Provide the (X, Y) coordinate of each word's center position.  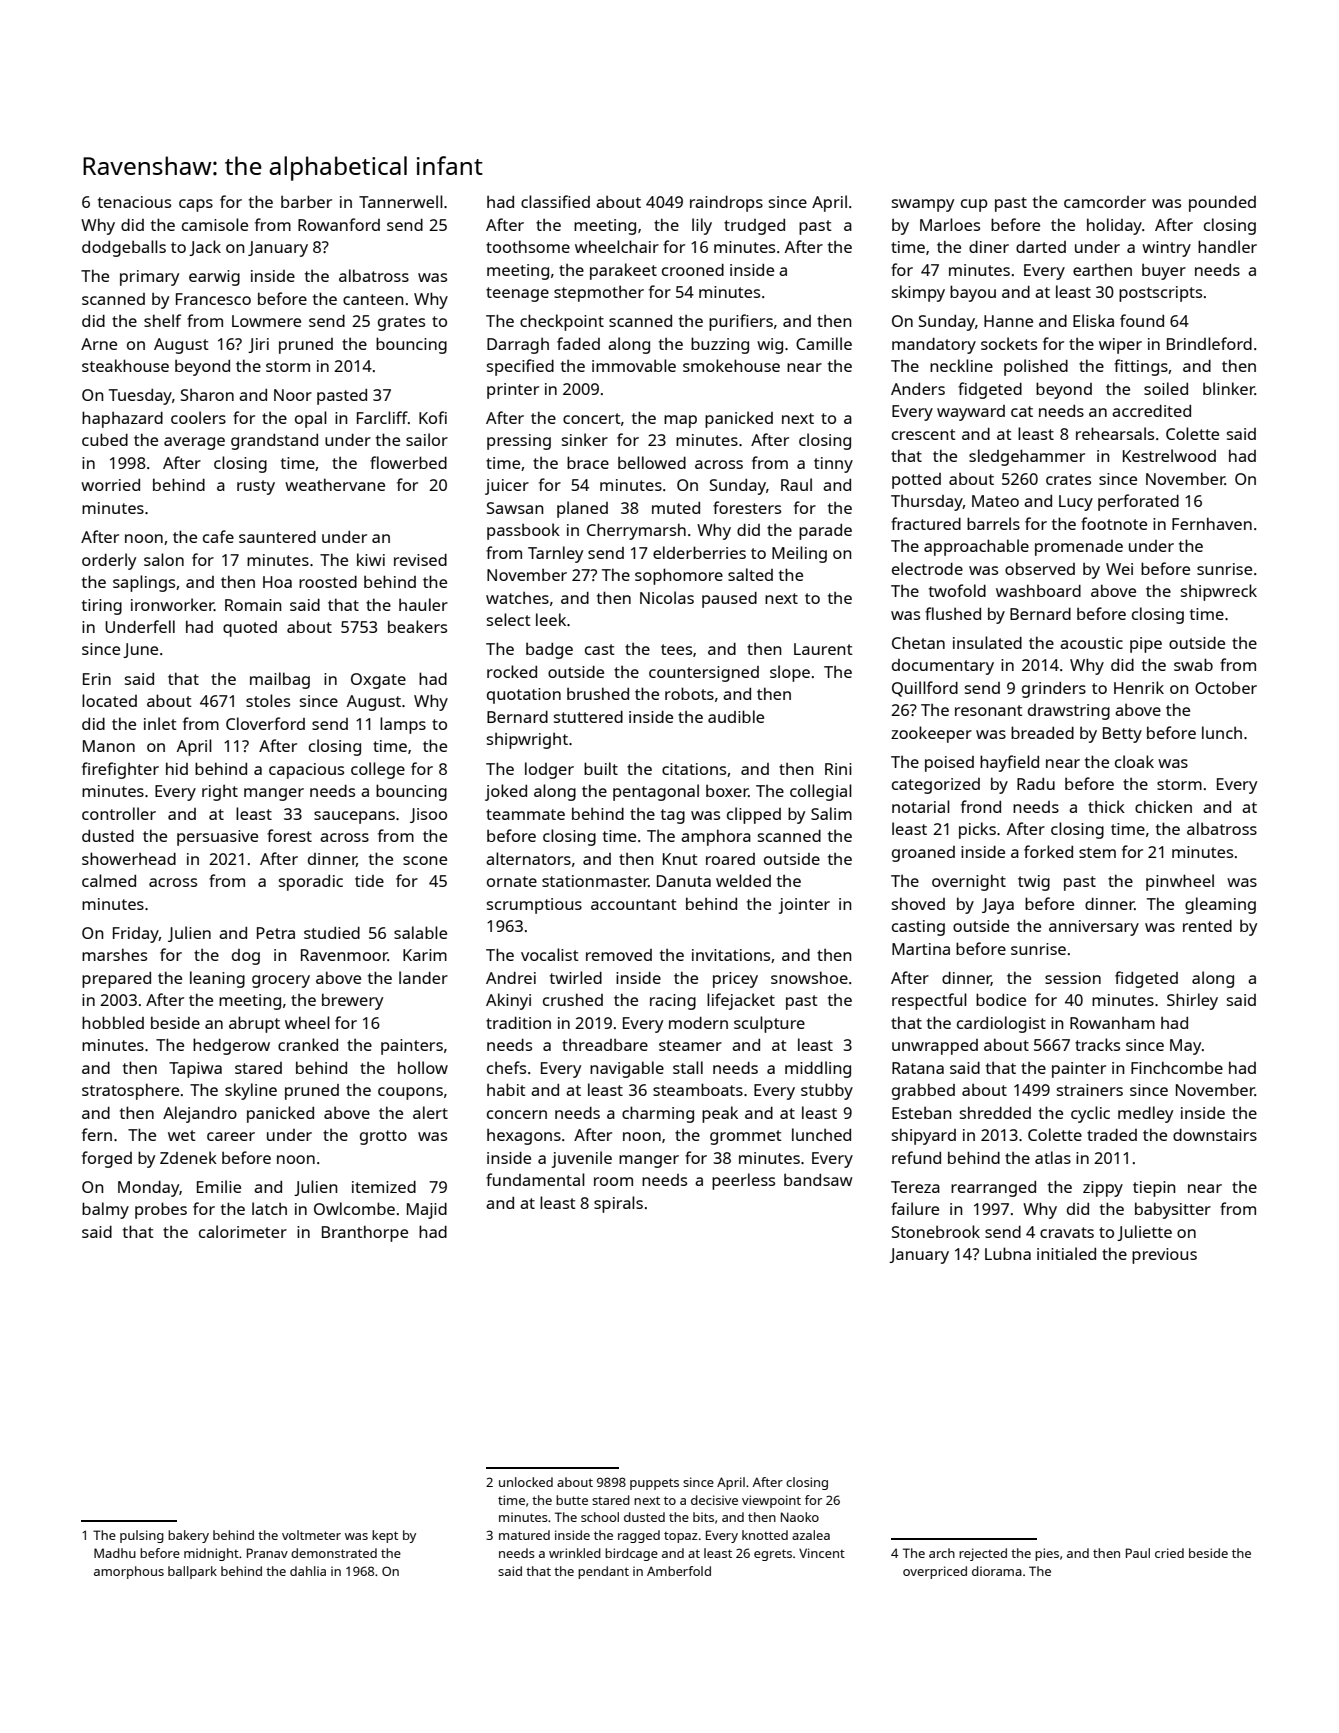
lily (702, 226)
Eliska (1093, 320)
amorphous (129, 1572)
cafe (218, 536)
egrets (773, 1555)
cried (1169, 1553)
